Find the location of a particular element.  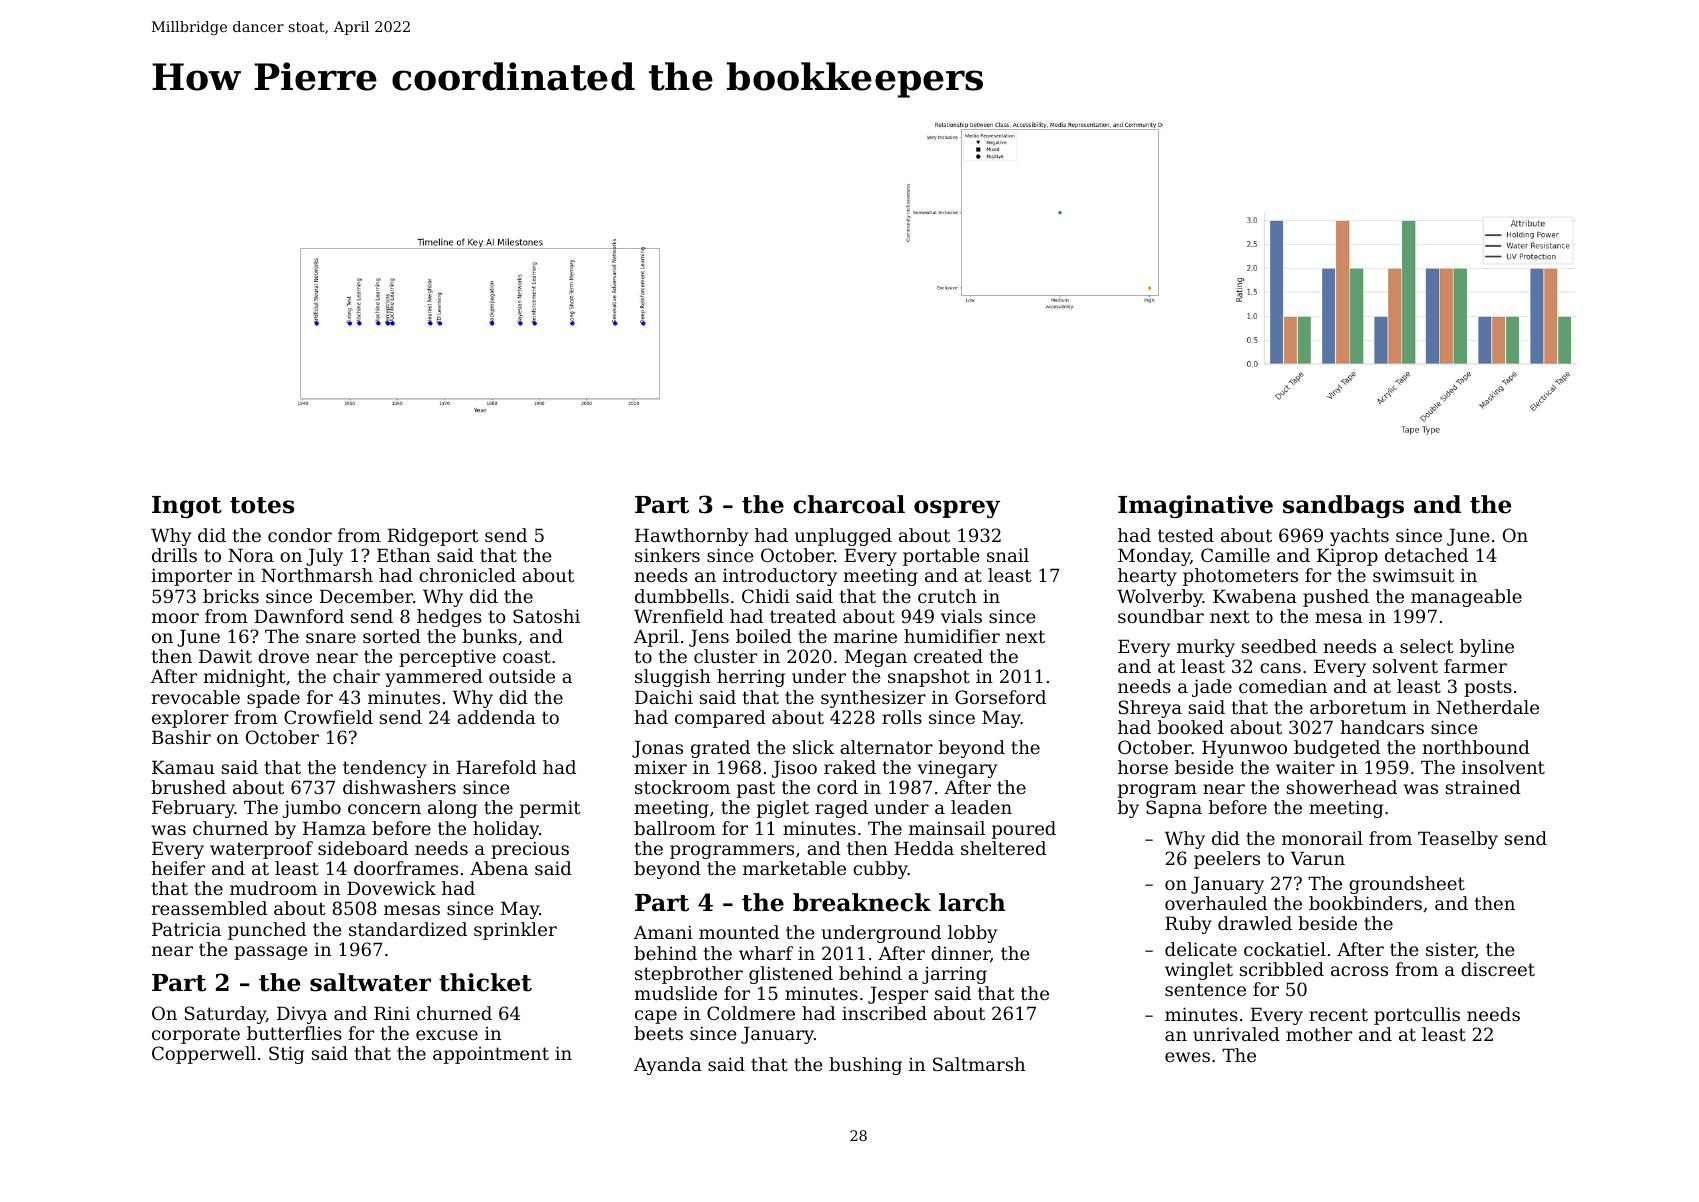

mounted is located at coordinates (739, 932).
